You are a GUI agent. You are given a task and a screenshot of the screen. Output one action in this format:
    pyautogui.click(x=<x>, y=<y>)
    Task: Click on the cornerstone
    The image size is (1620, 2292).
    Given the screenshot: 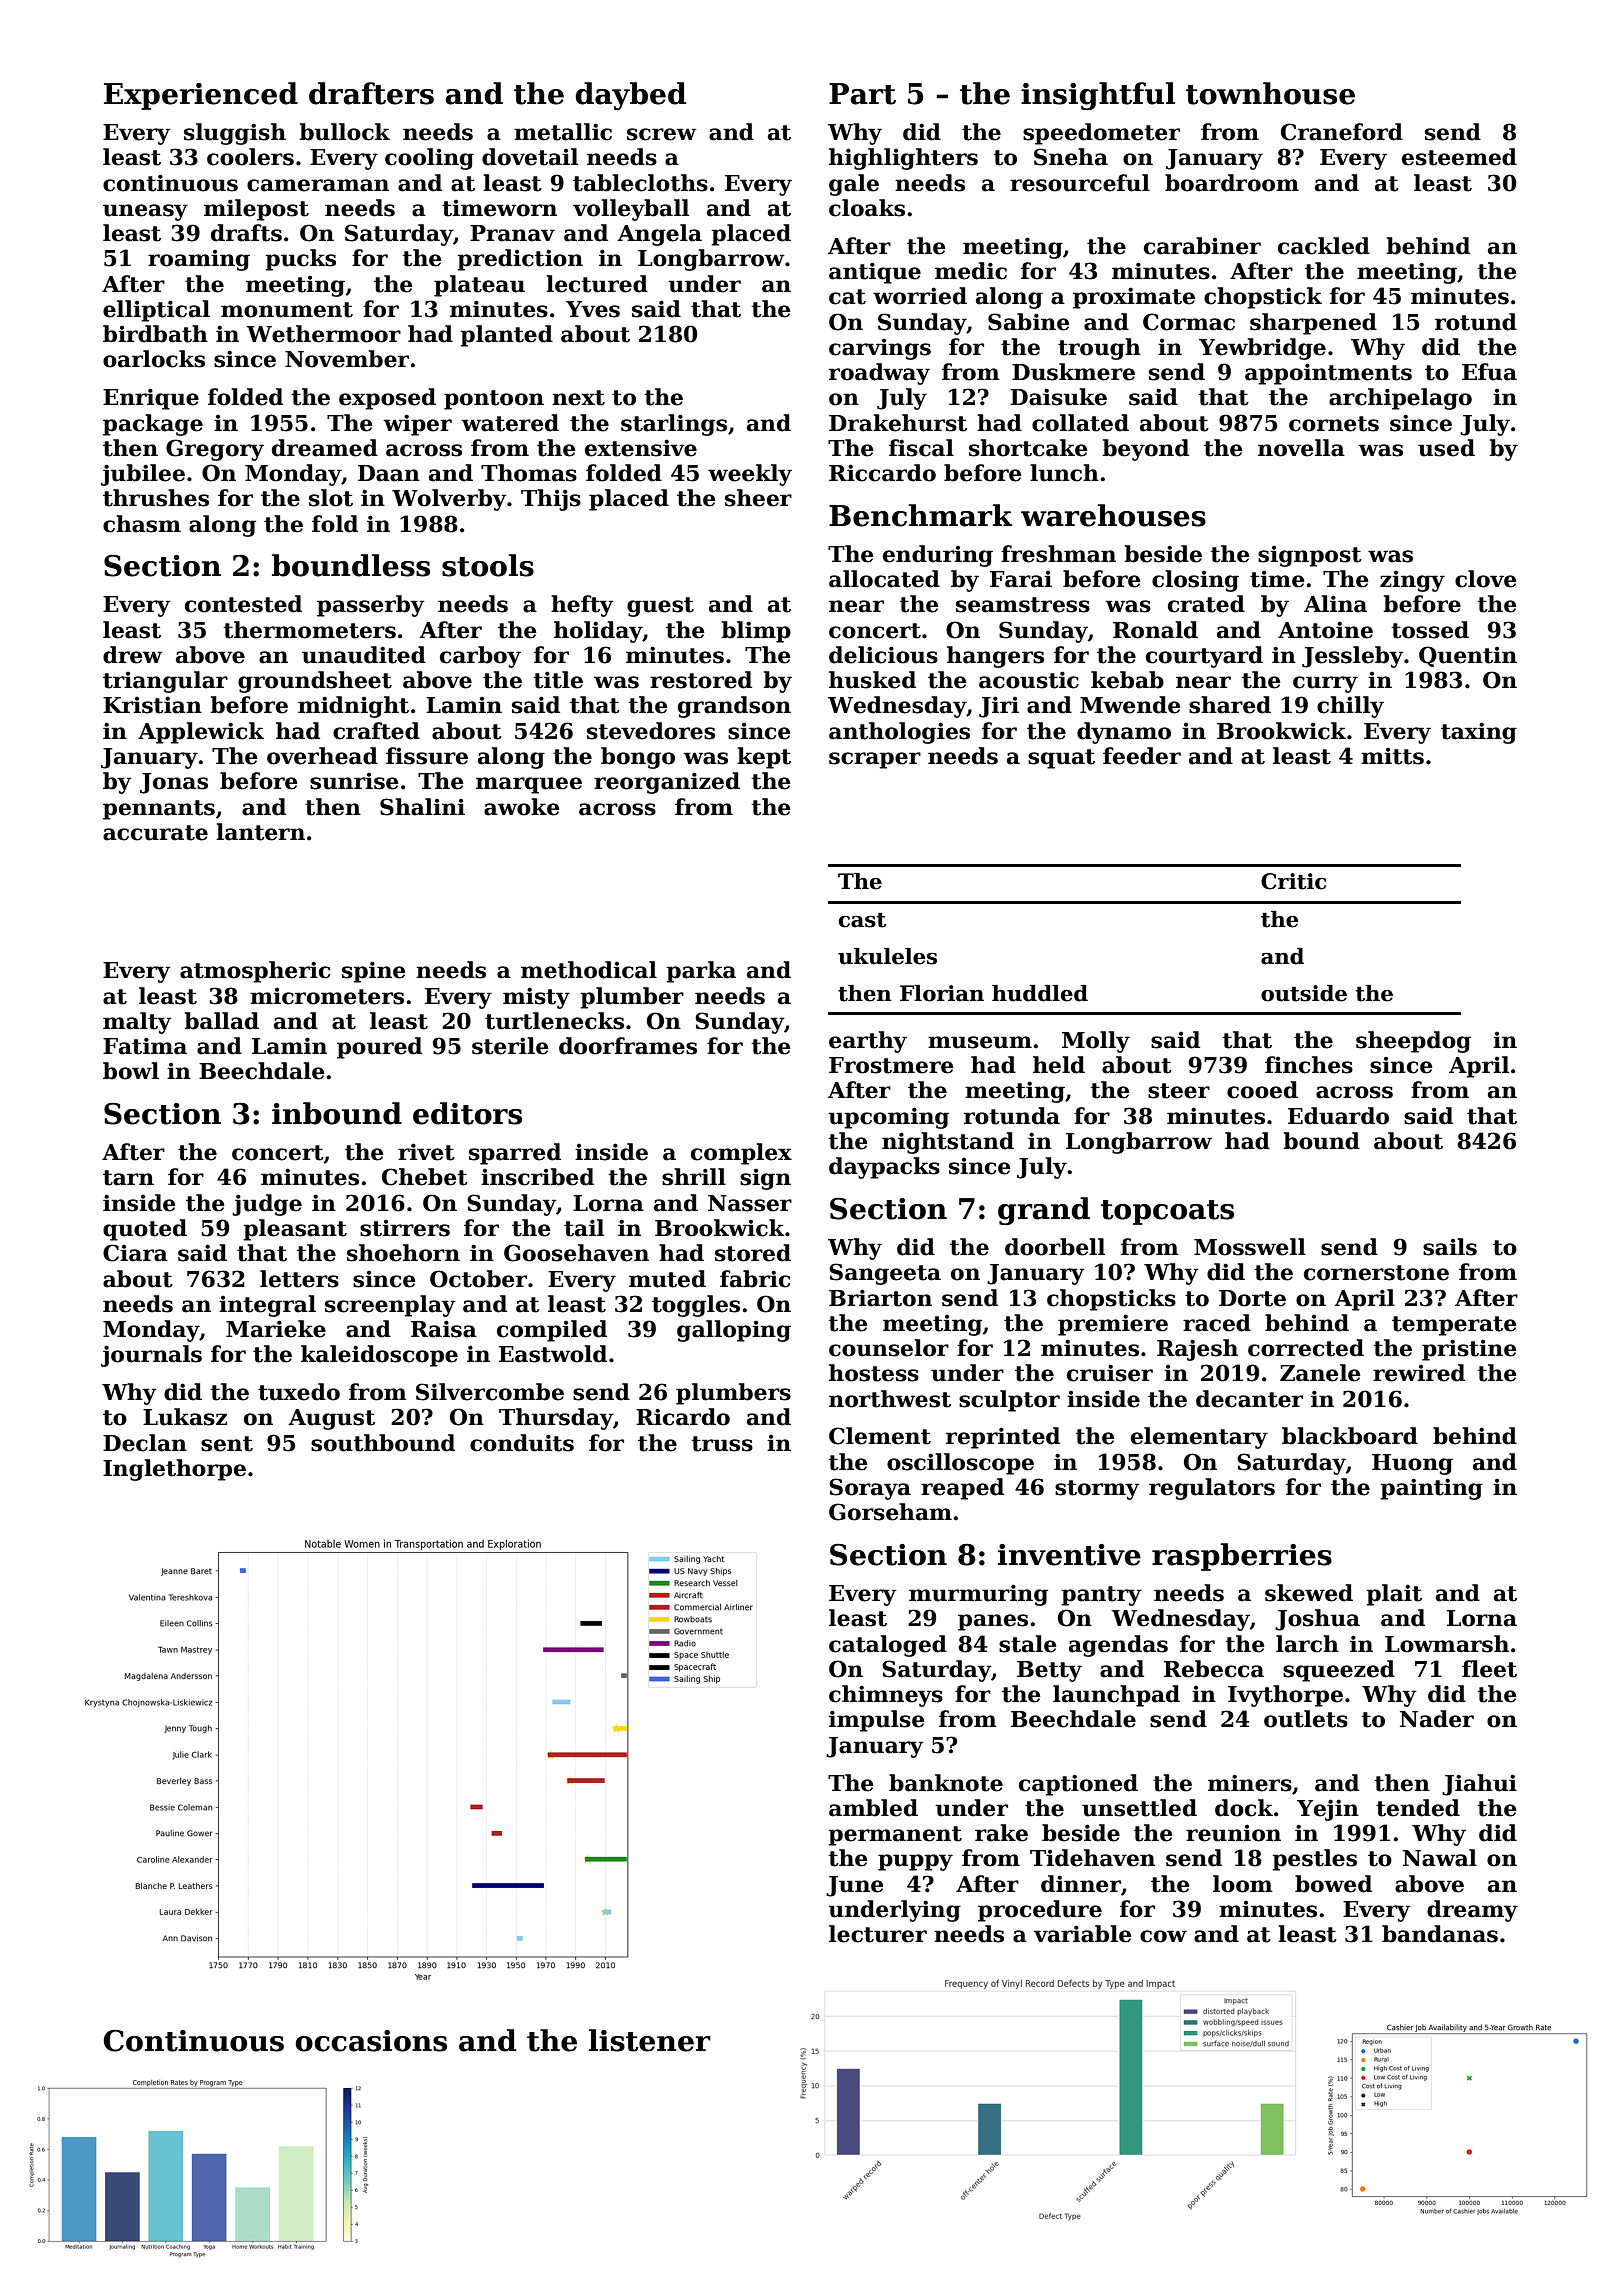 What is the action you would take?
    pyautogui.click(x=1376, y=1273)
